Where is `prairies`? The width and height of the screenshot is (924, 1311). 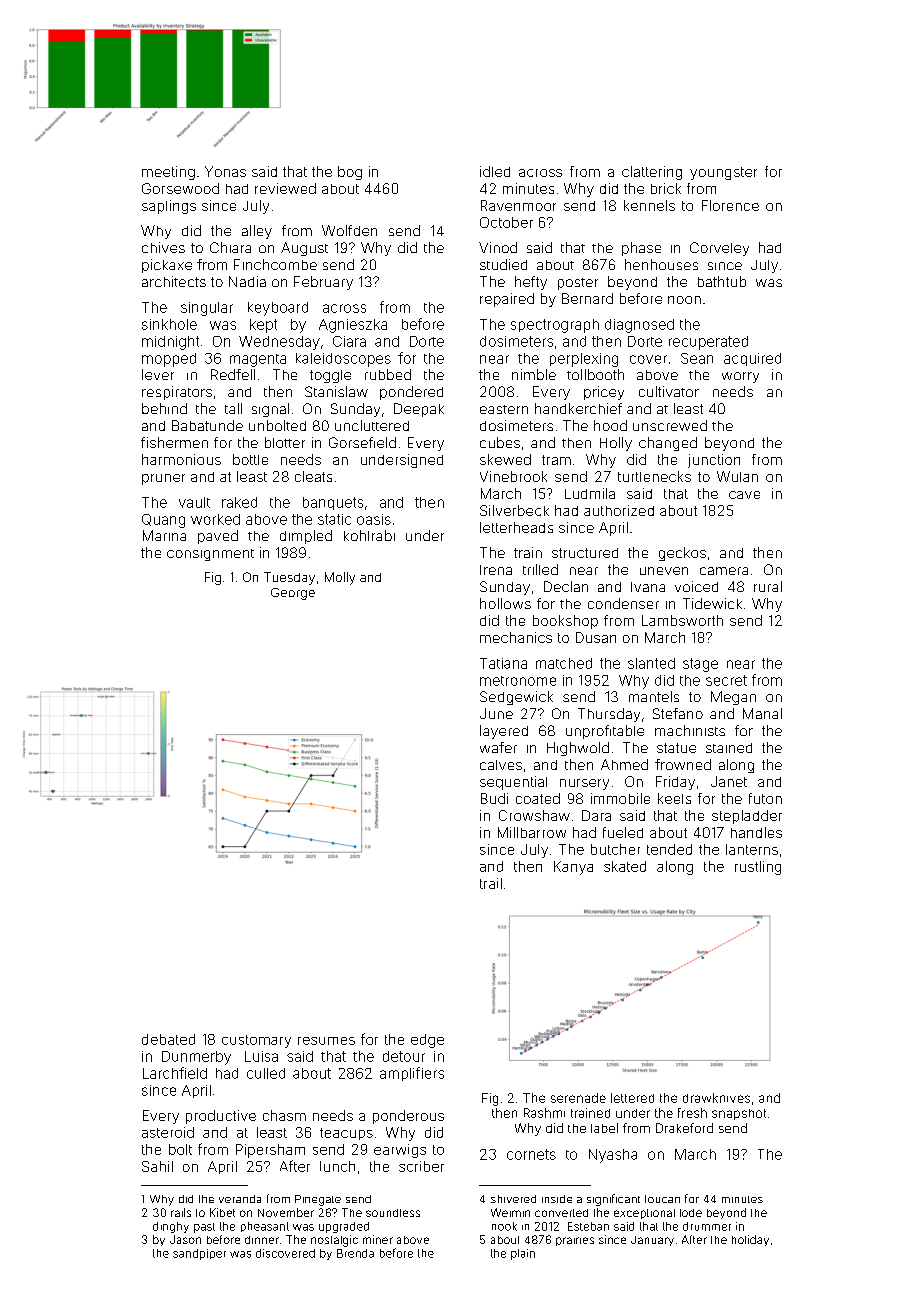
prairies is located at coordinates (575, 1241).
